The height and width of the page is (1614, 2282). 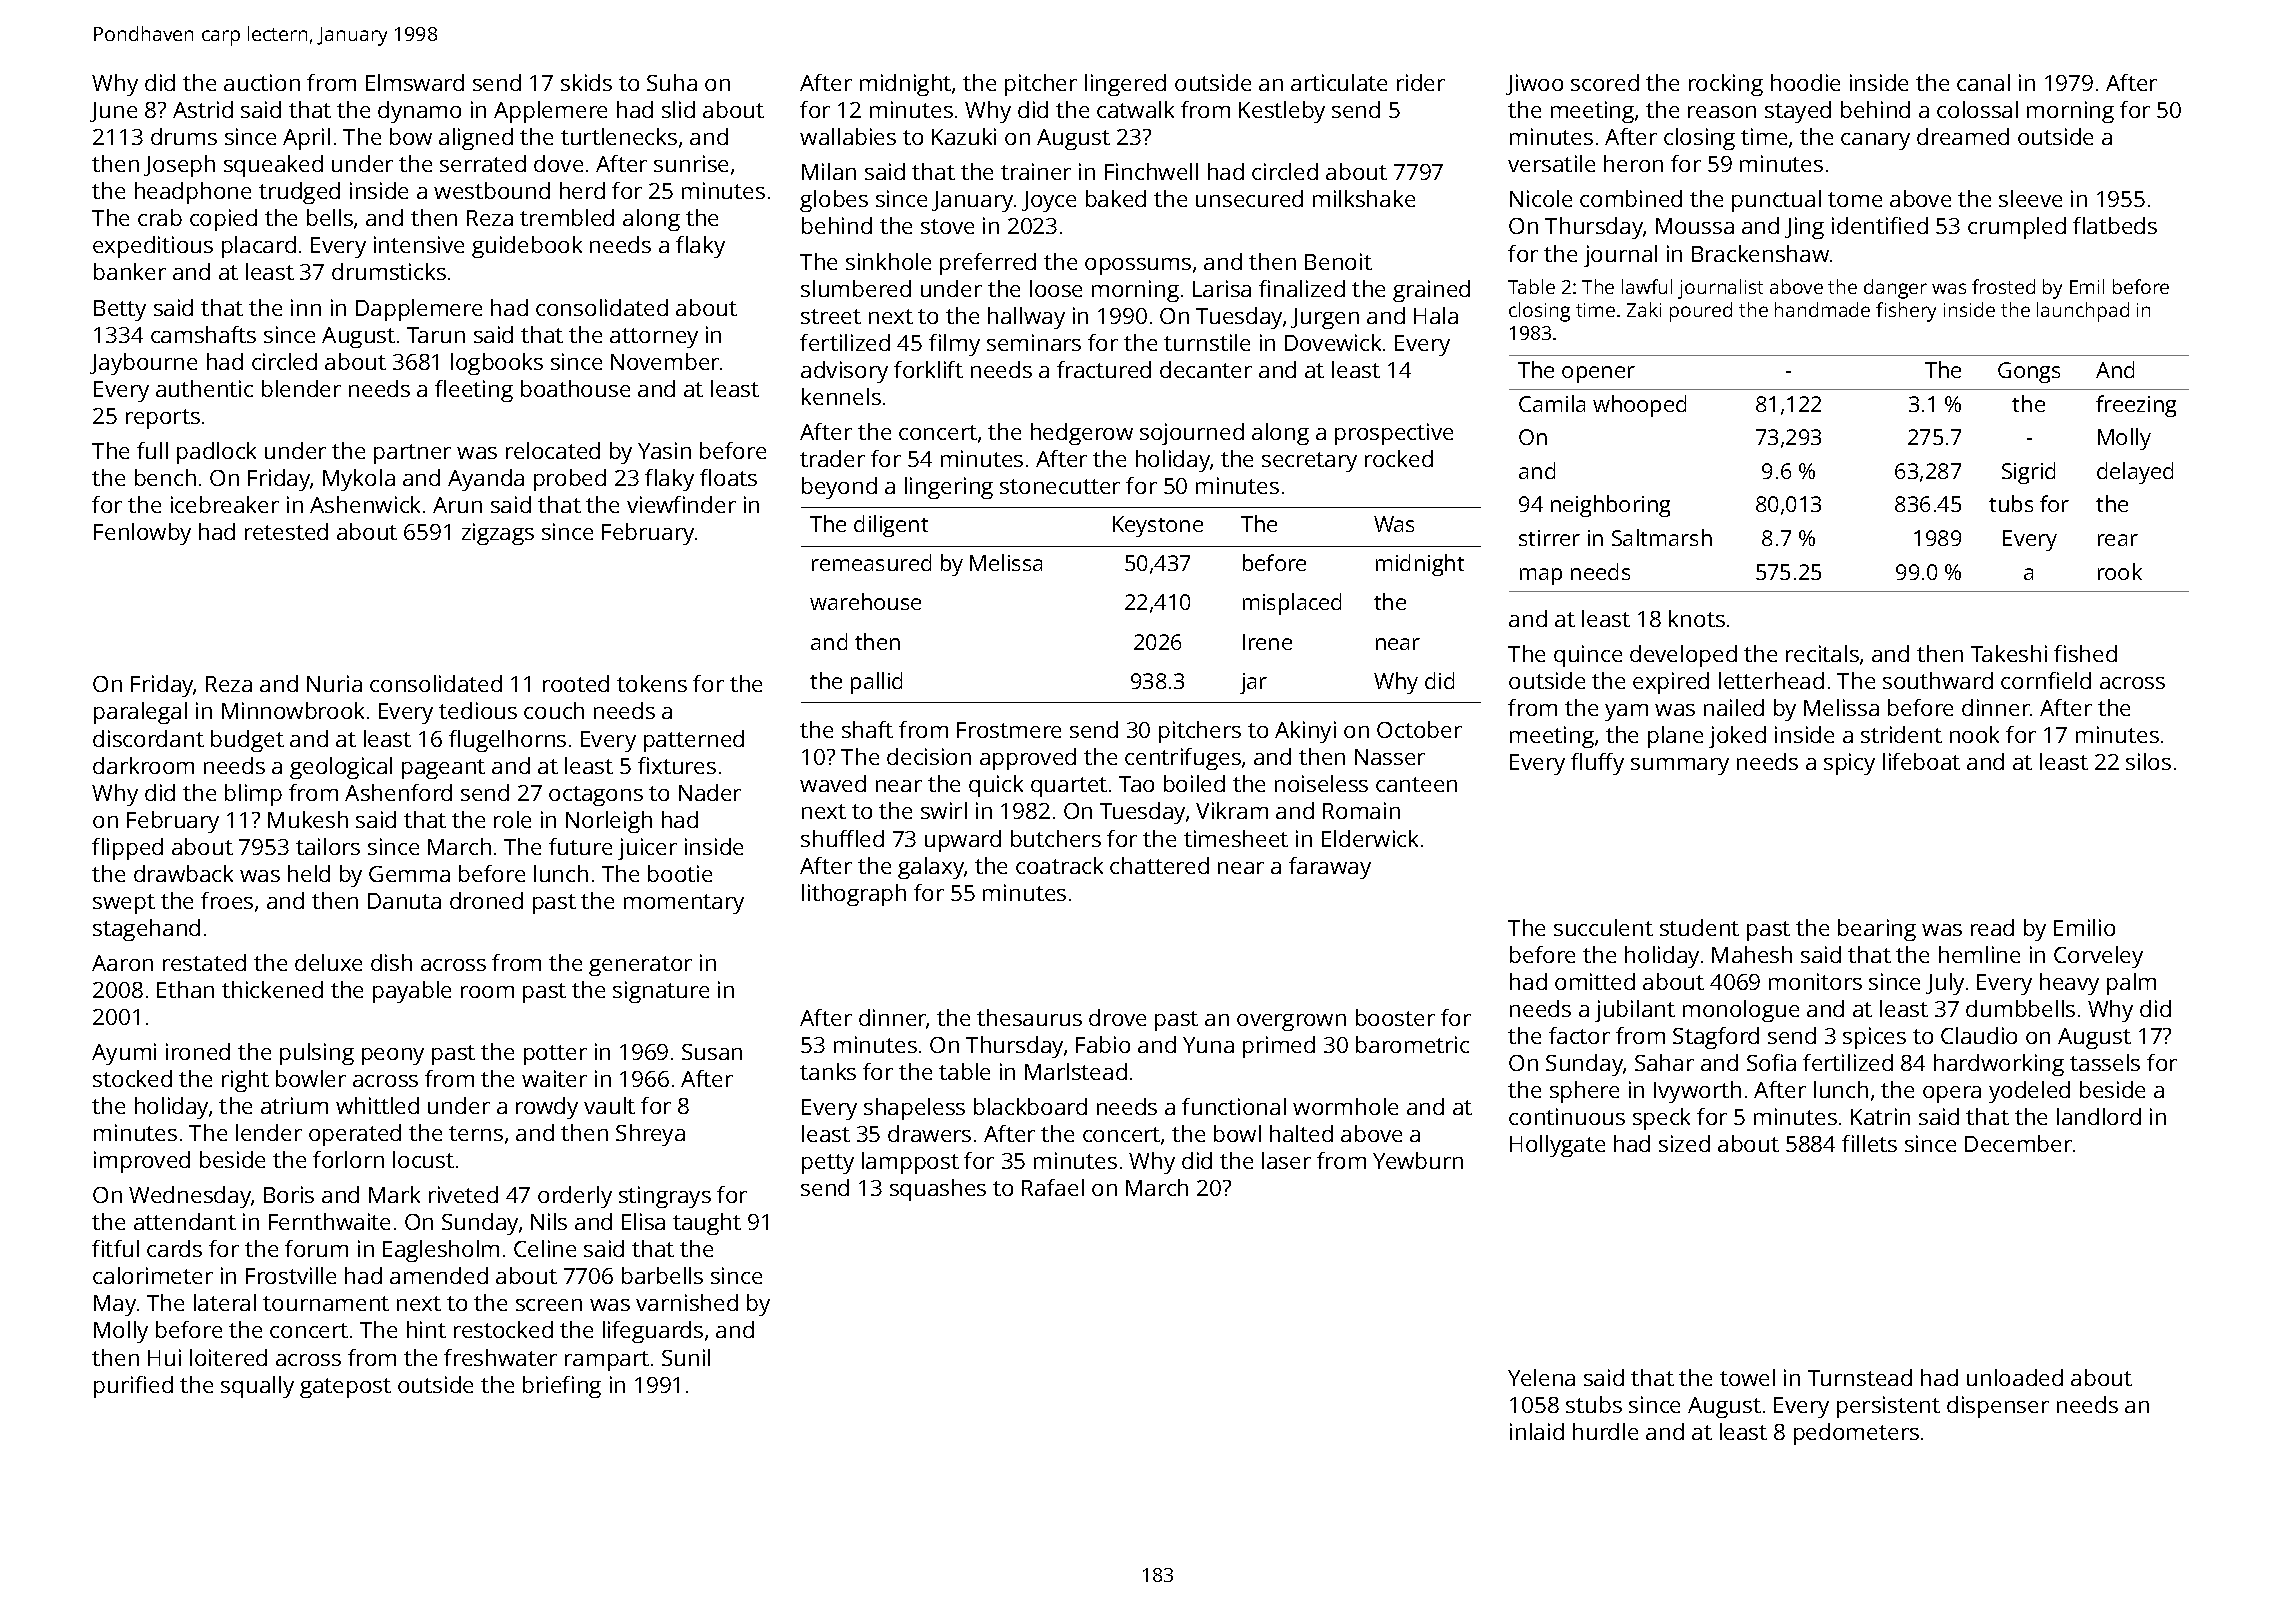 I want to click on Fernthwaite, so click(x=329, y=1221).
